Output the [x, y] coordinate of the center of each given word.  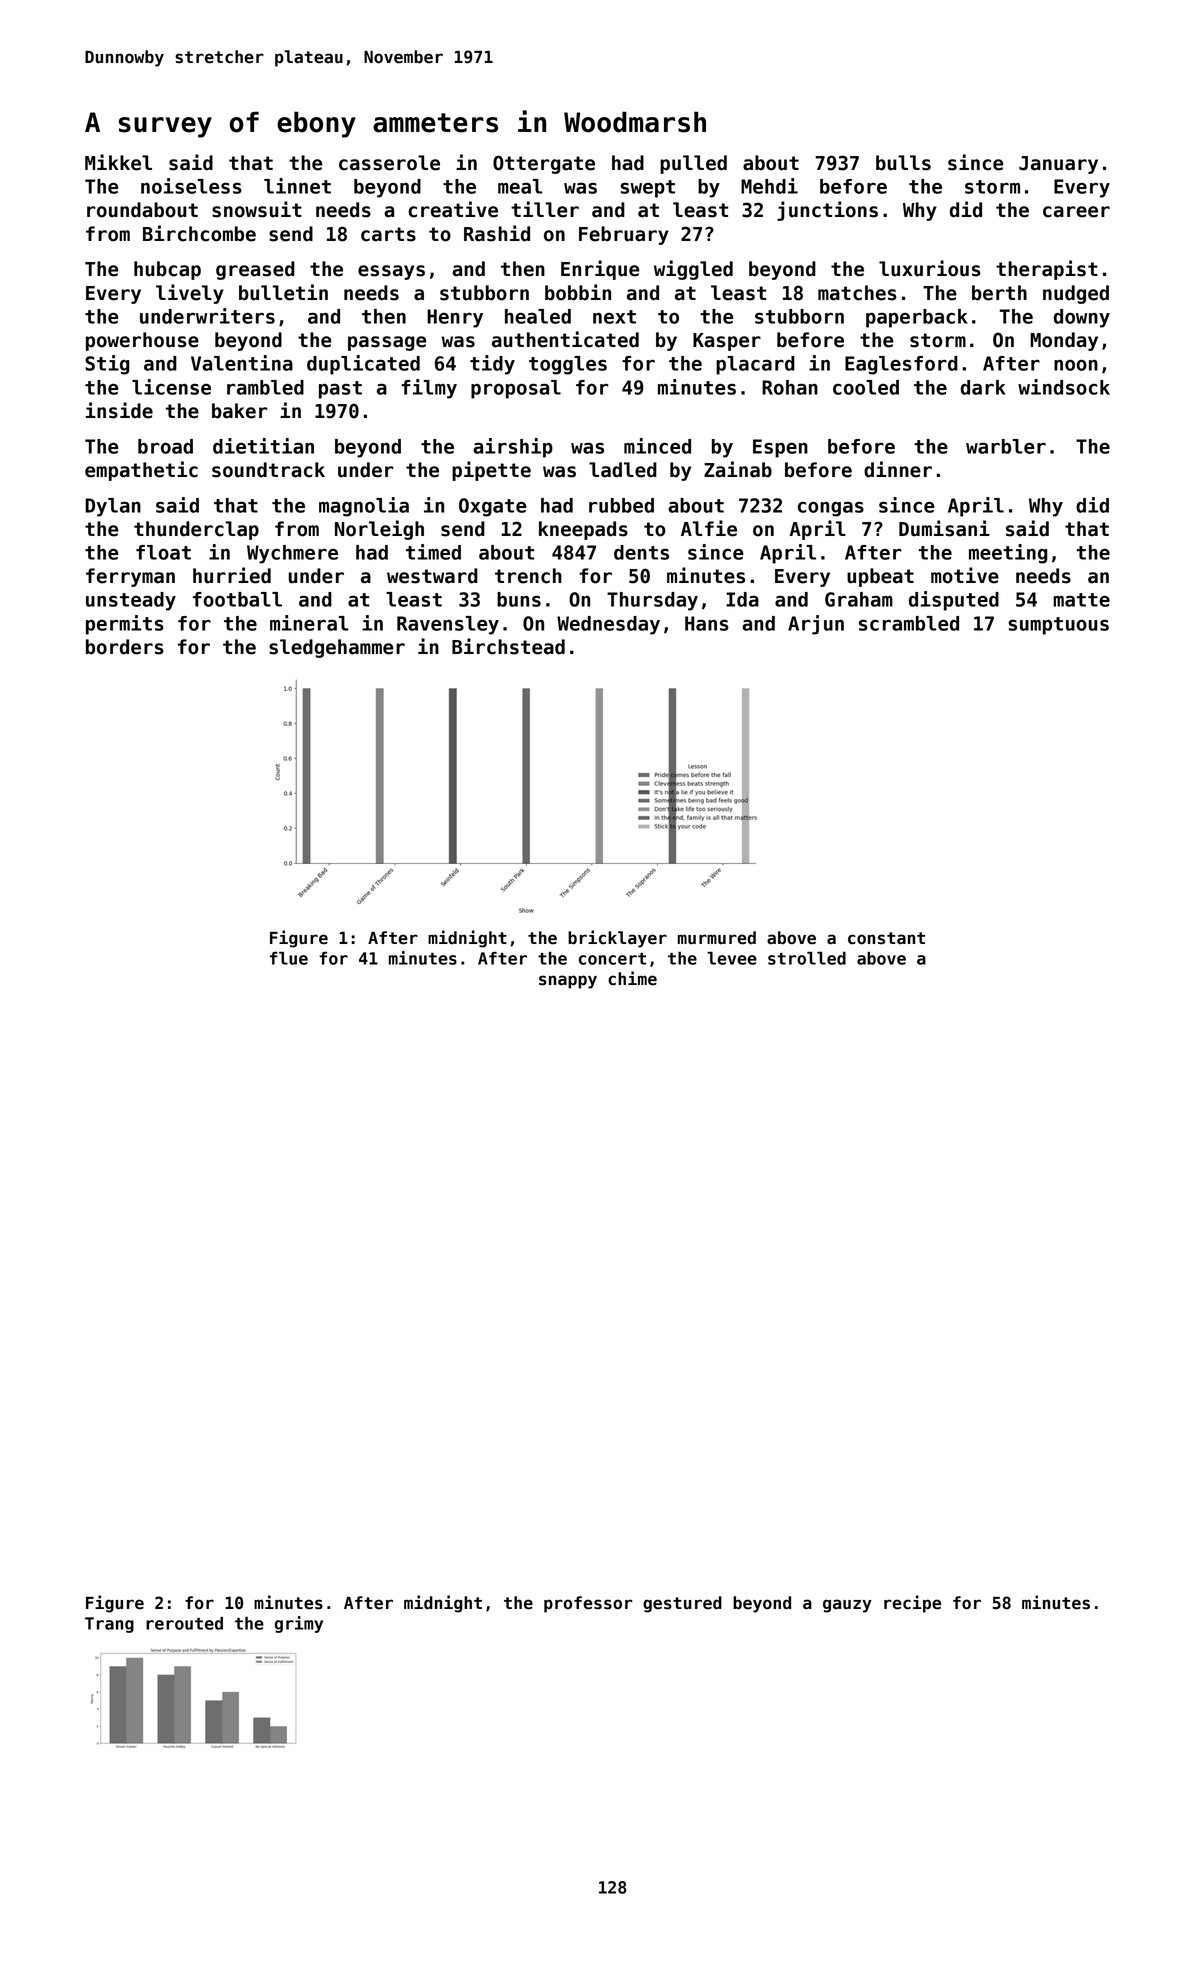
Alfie [709, 528]
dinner [898, 469]
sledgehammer [337, 648]
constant [886, 938]
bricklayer [617, 939]
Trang [109, 1625]
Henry [455, 318]
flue [289, 958]
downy [1082, 318]
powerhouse [142, 341]
